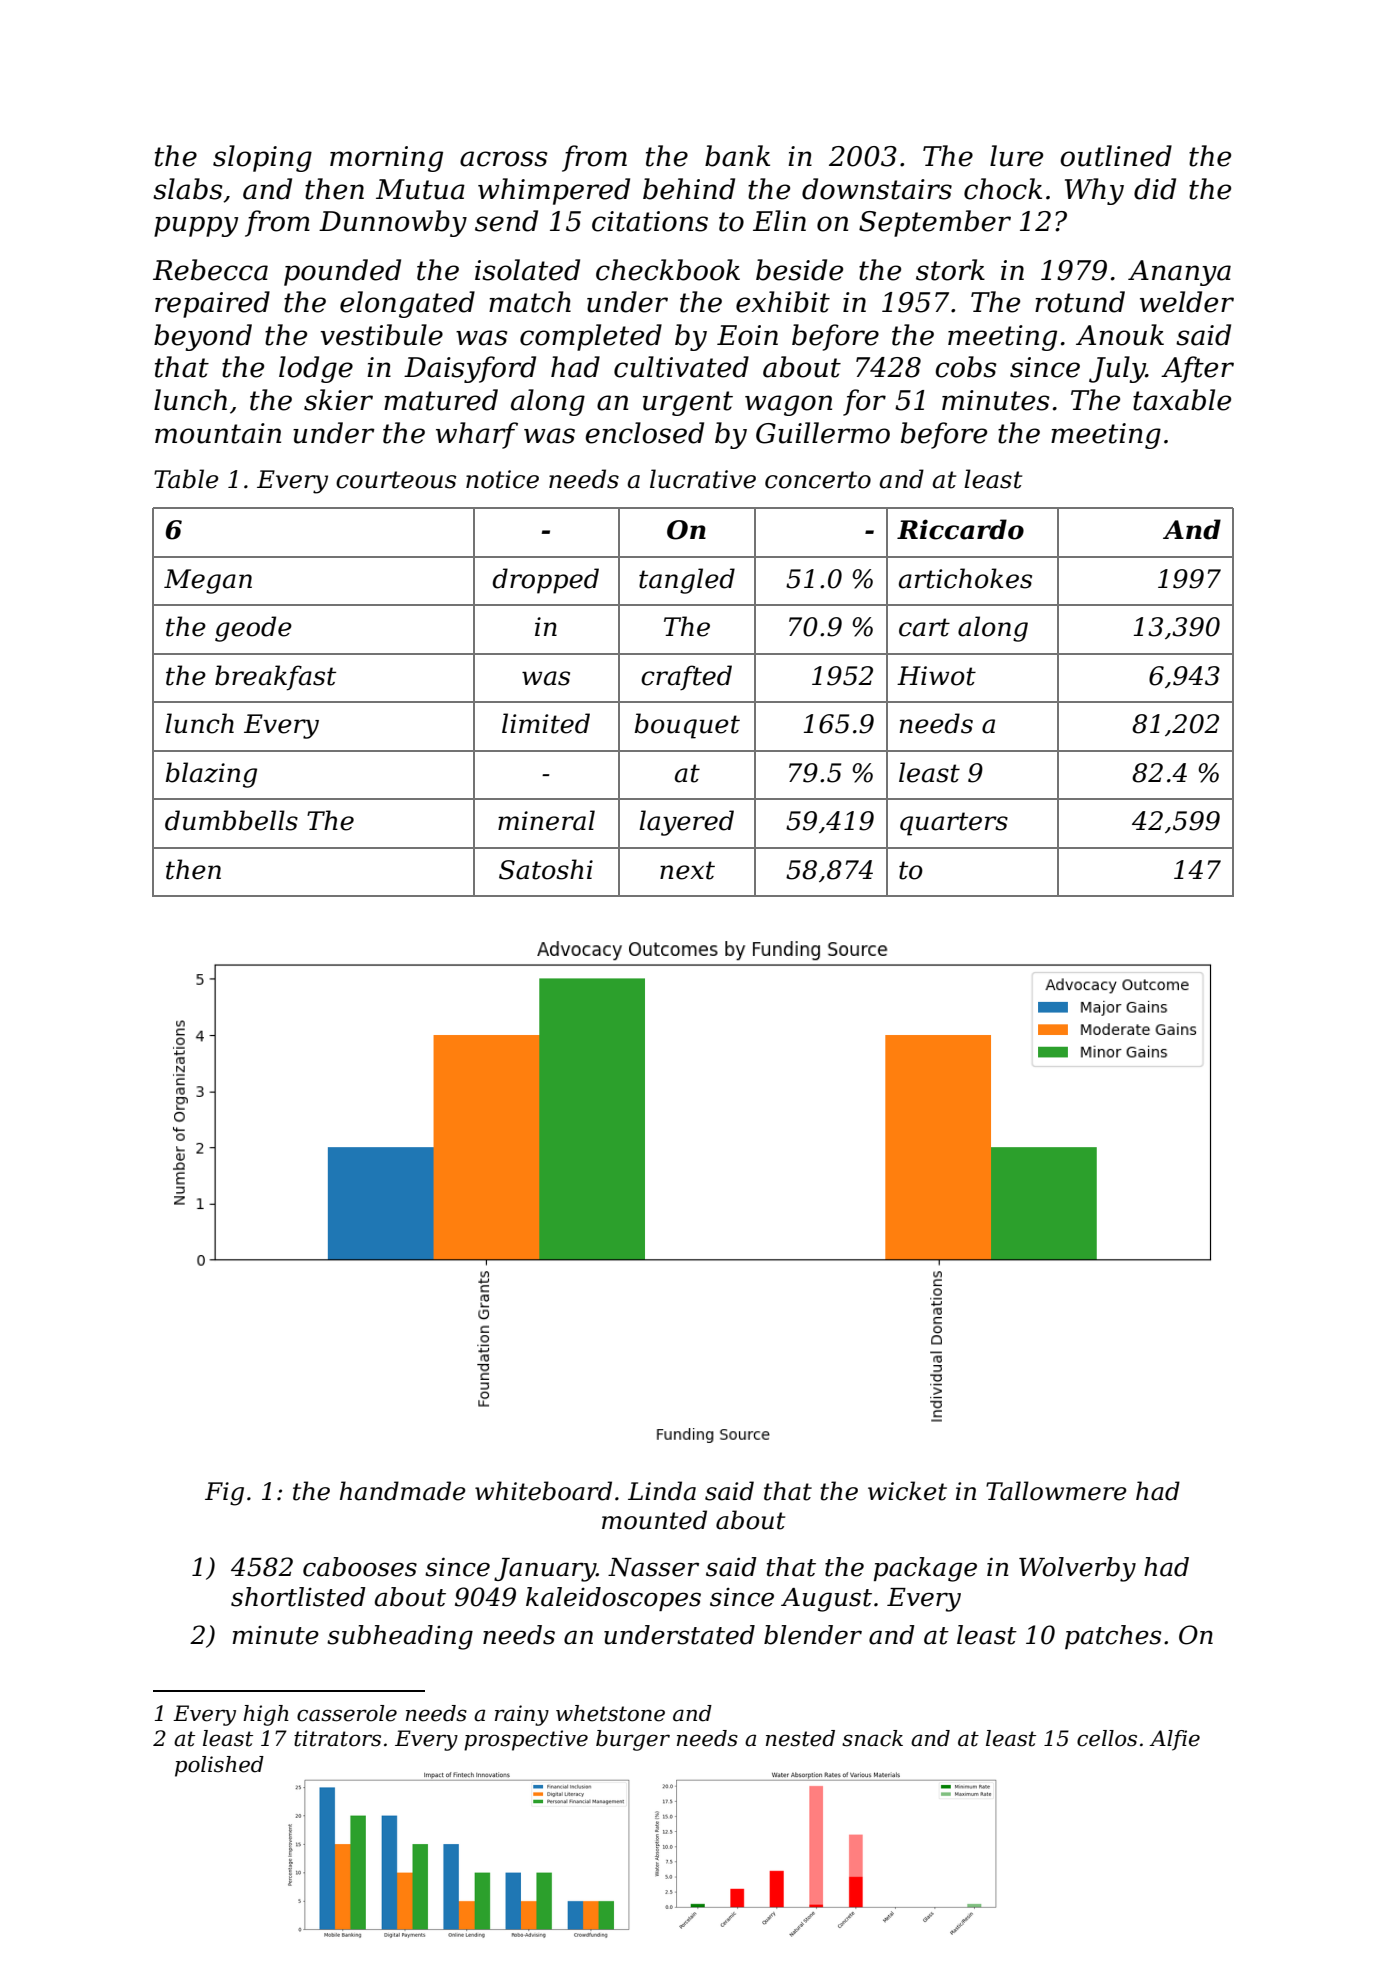 This document has height=1969, width=1386. I want to click on puppy, so click(196, 226).
